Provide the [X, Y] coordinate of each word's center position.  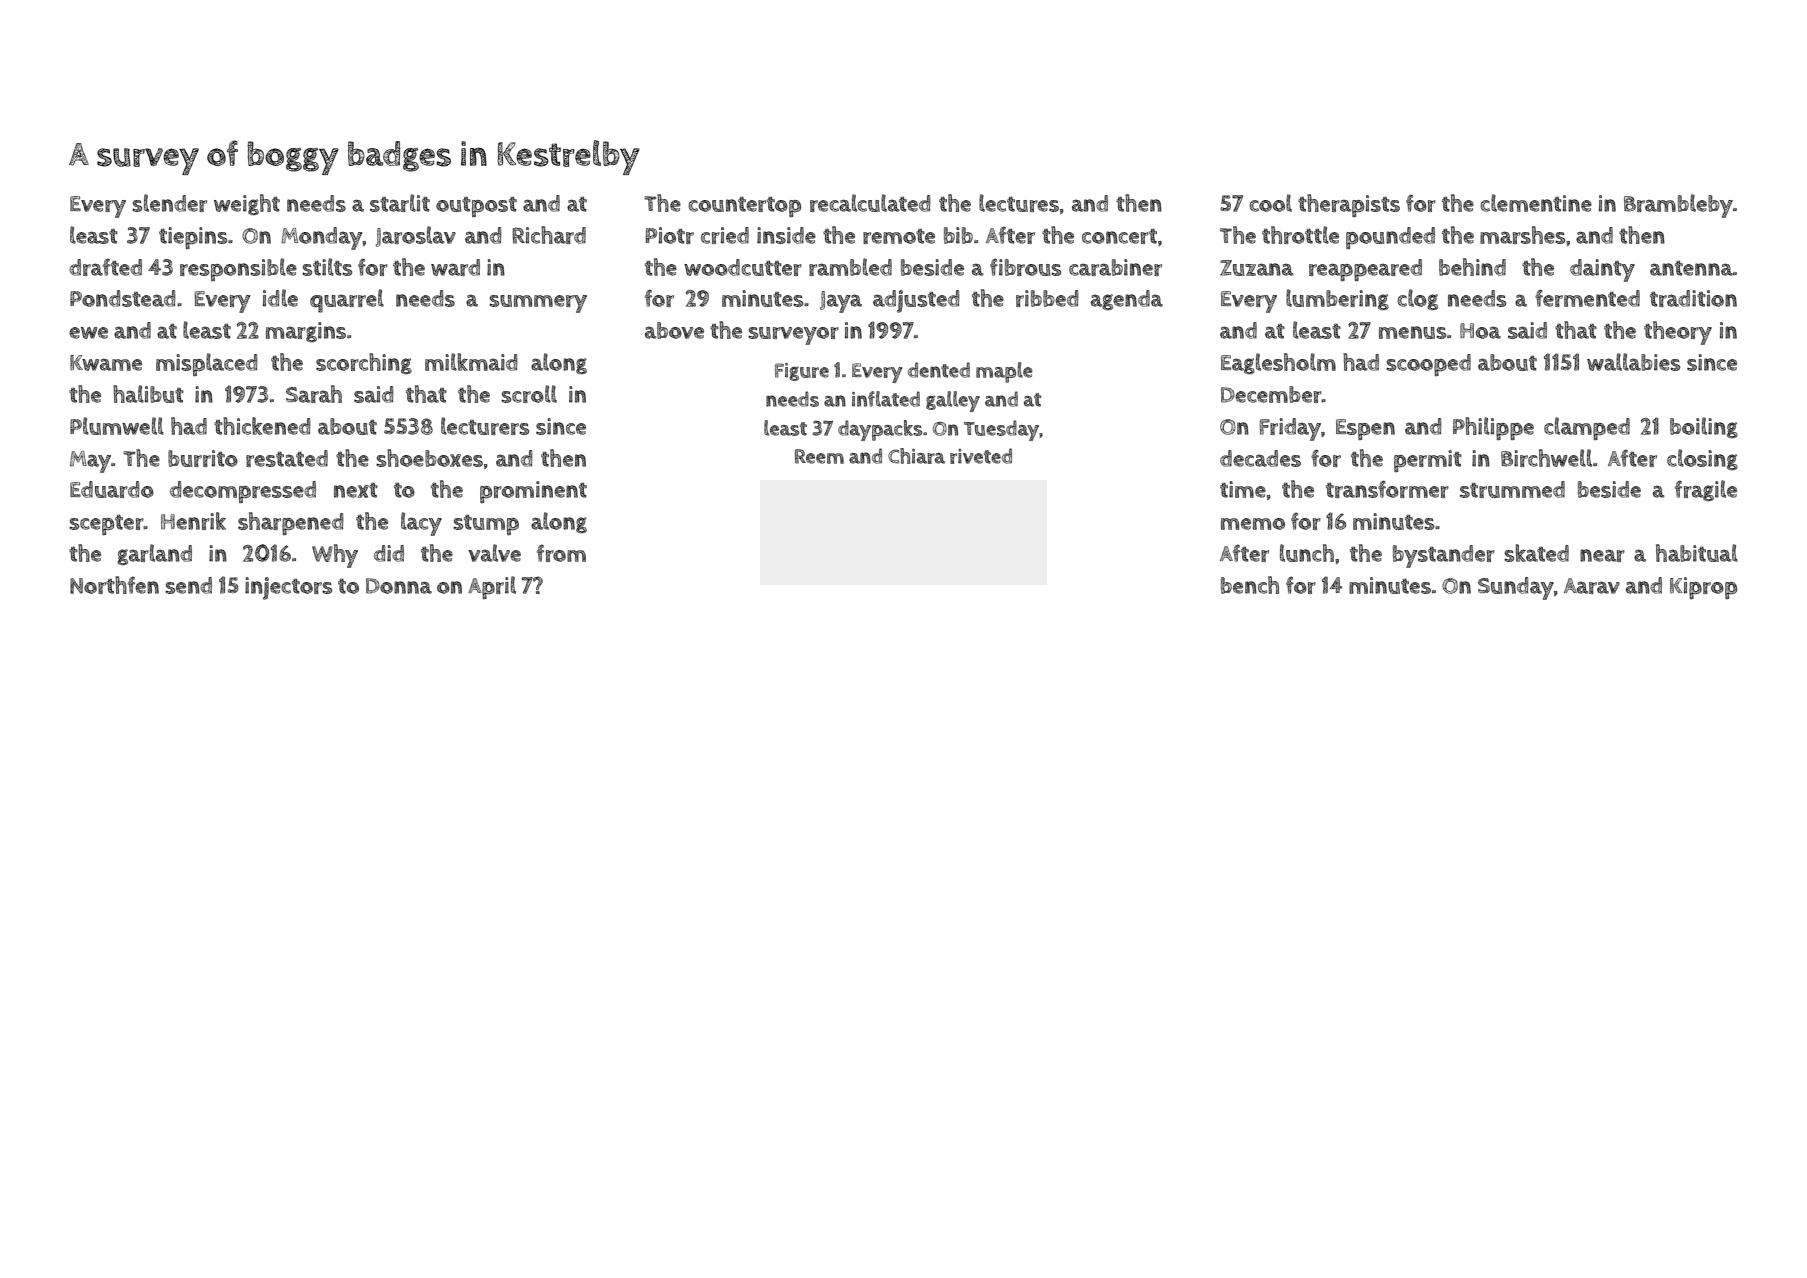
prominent [533, 492]
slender [169, 203]
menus [1413, 332]
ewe [88, 333]
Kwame [106, 363]
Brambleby [1678, 206]
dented [939, 370]
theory [1678, 333]
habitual [1697, 553]
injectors [288, 588]
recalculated [870, 203]
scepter [106, 524]
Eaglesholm [1278, 363]
